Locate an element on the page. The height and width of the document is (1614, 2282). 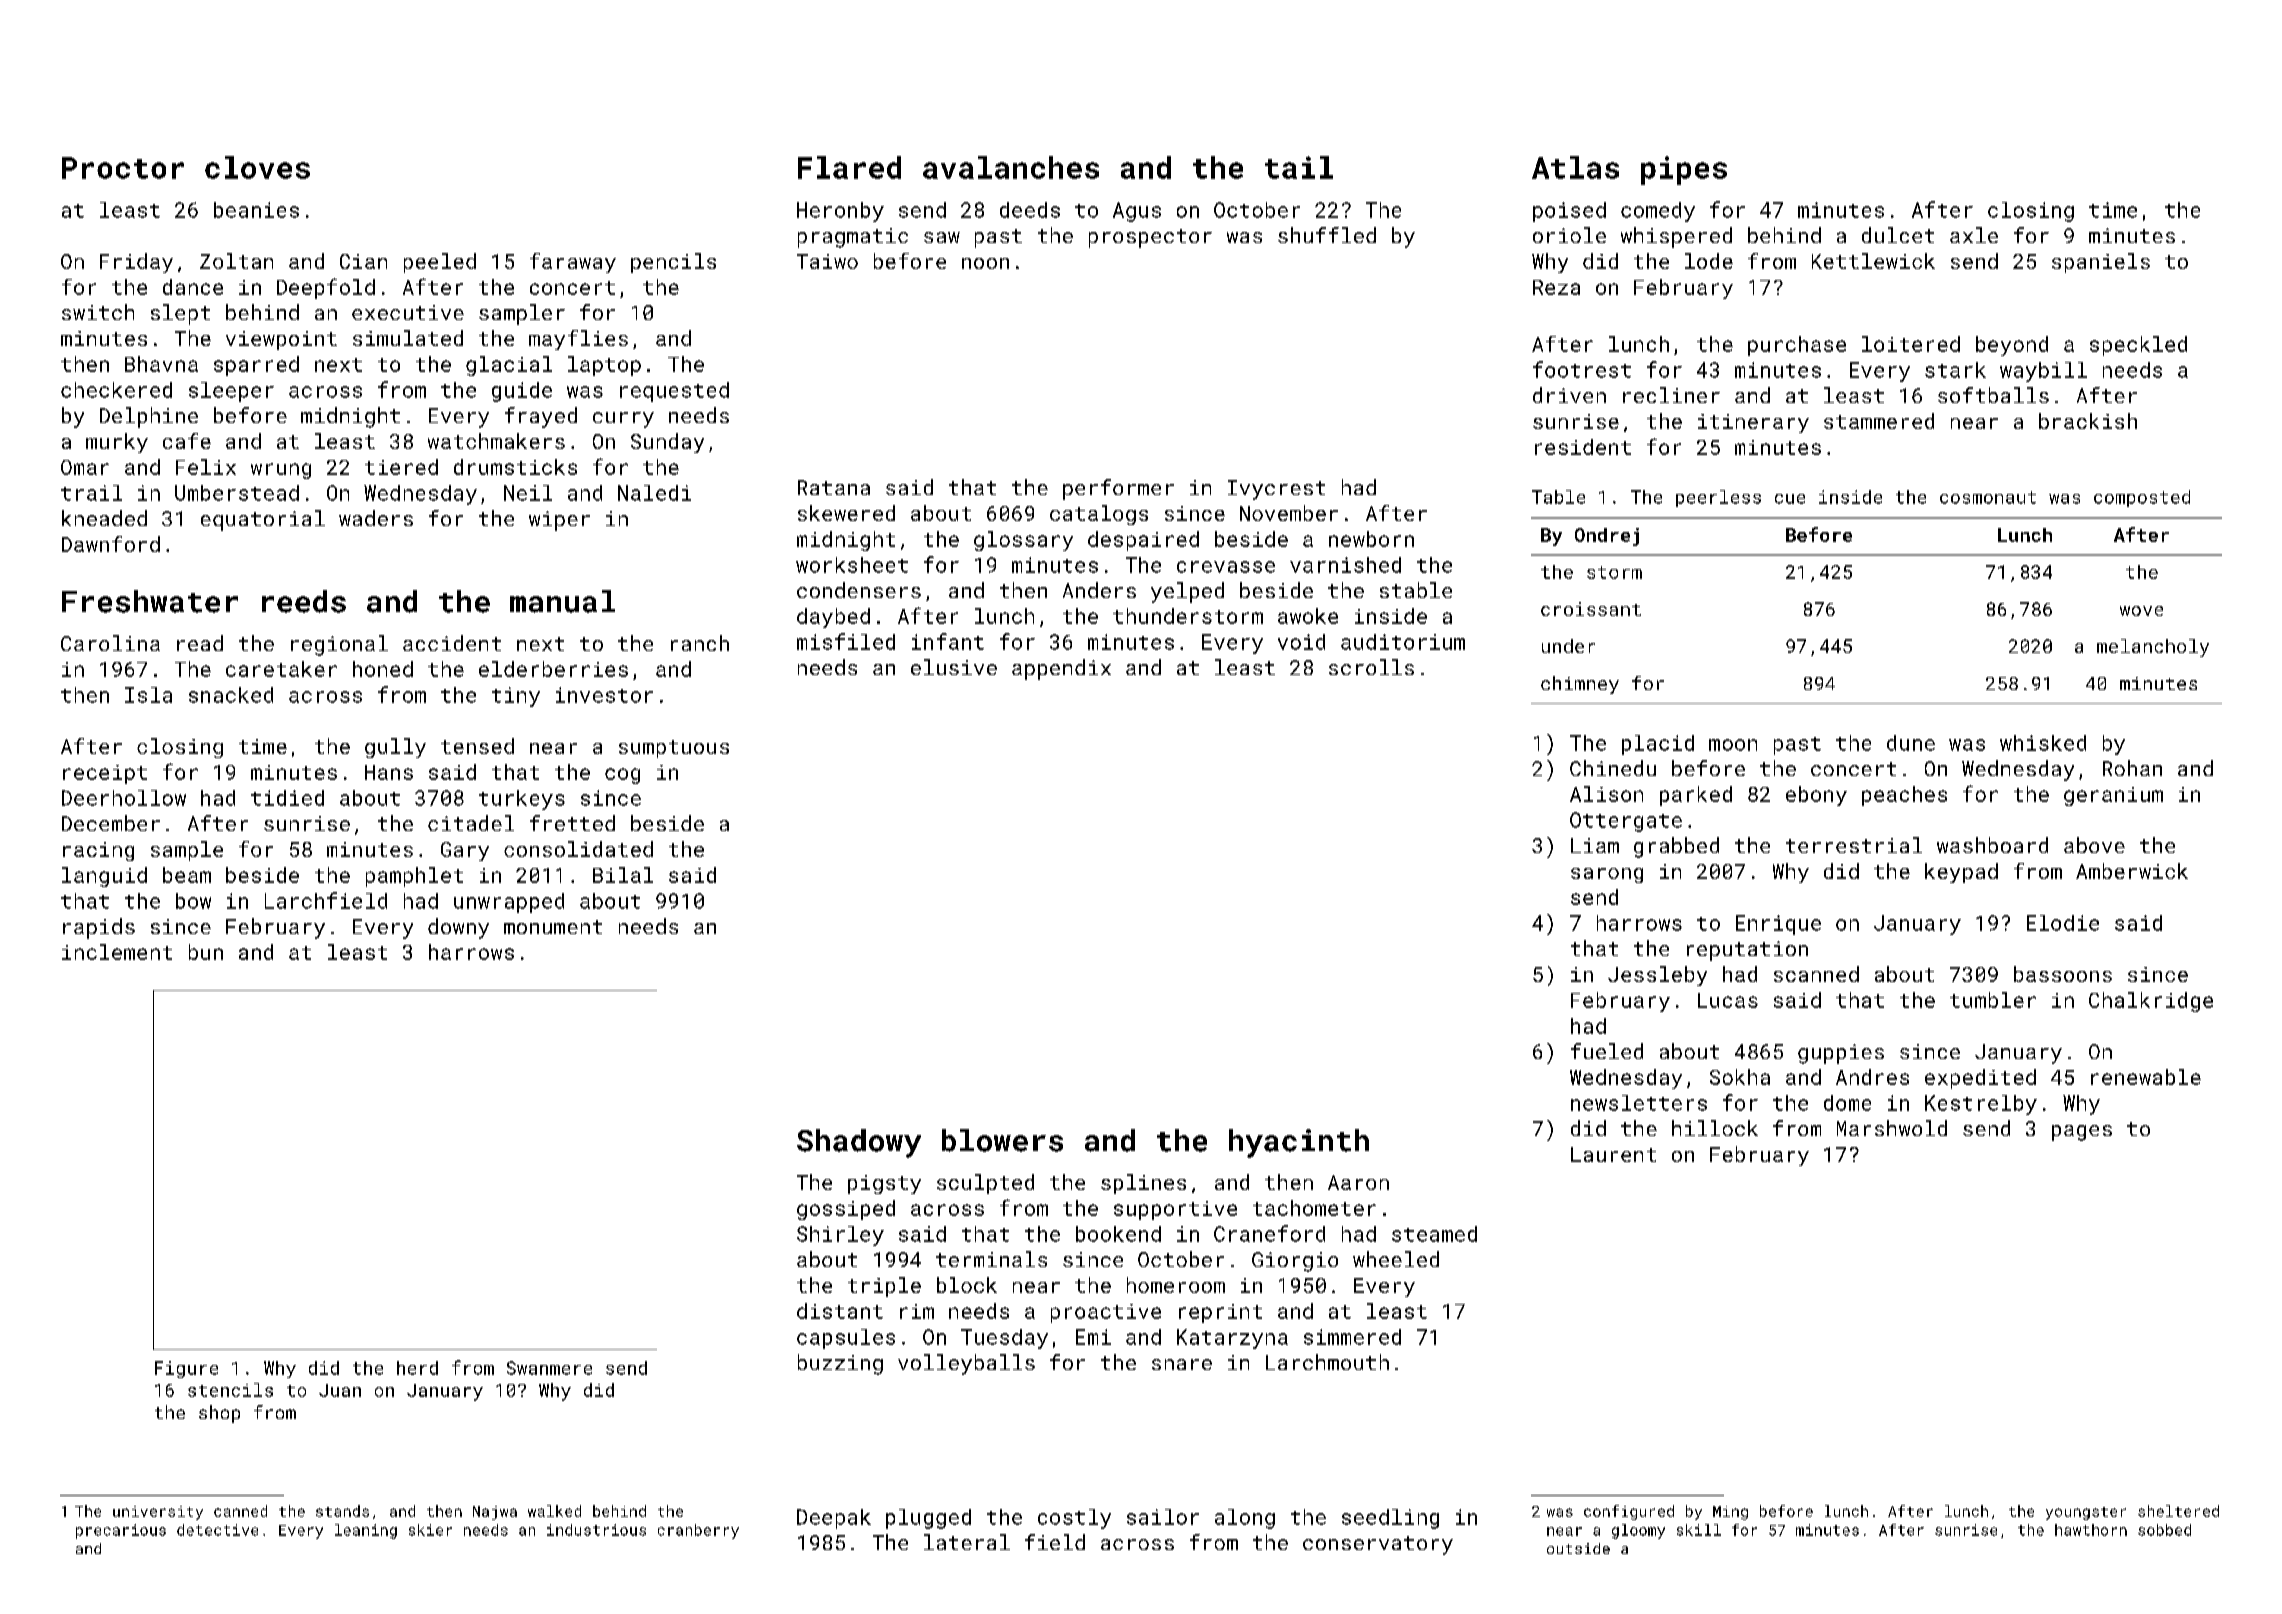
Bilal is located at coordinates (623, 875).
